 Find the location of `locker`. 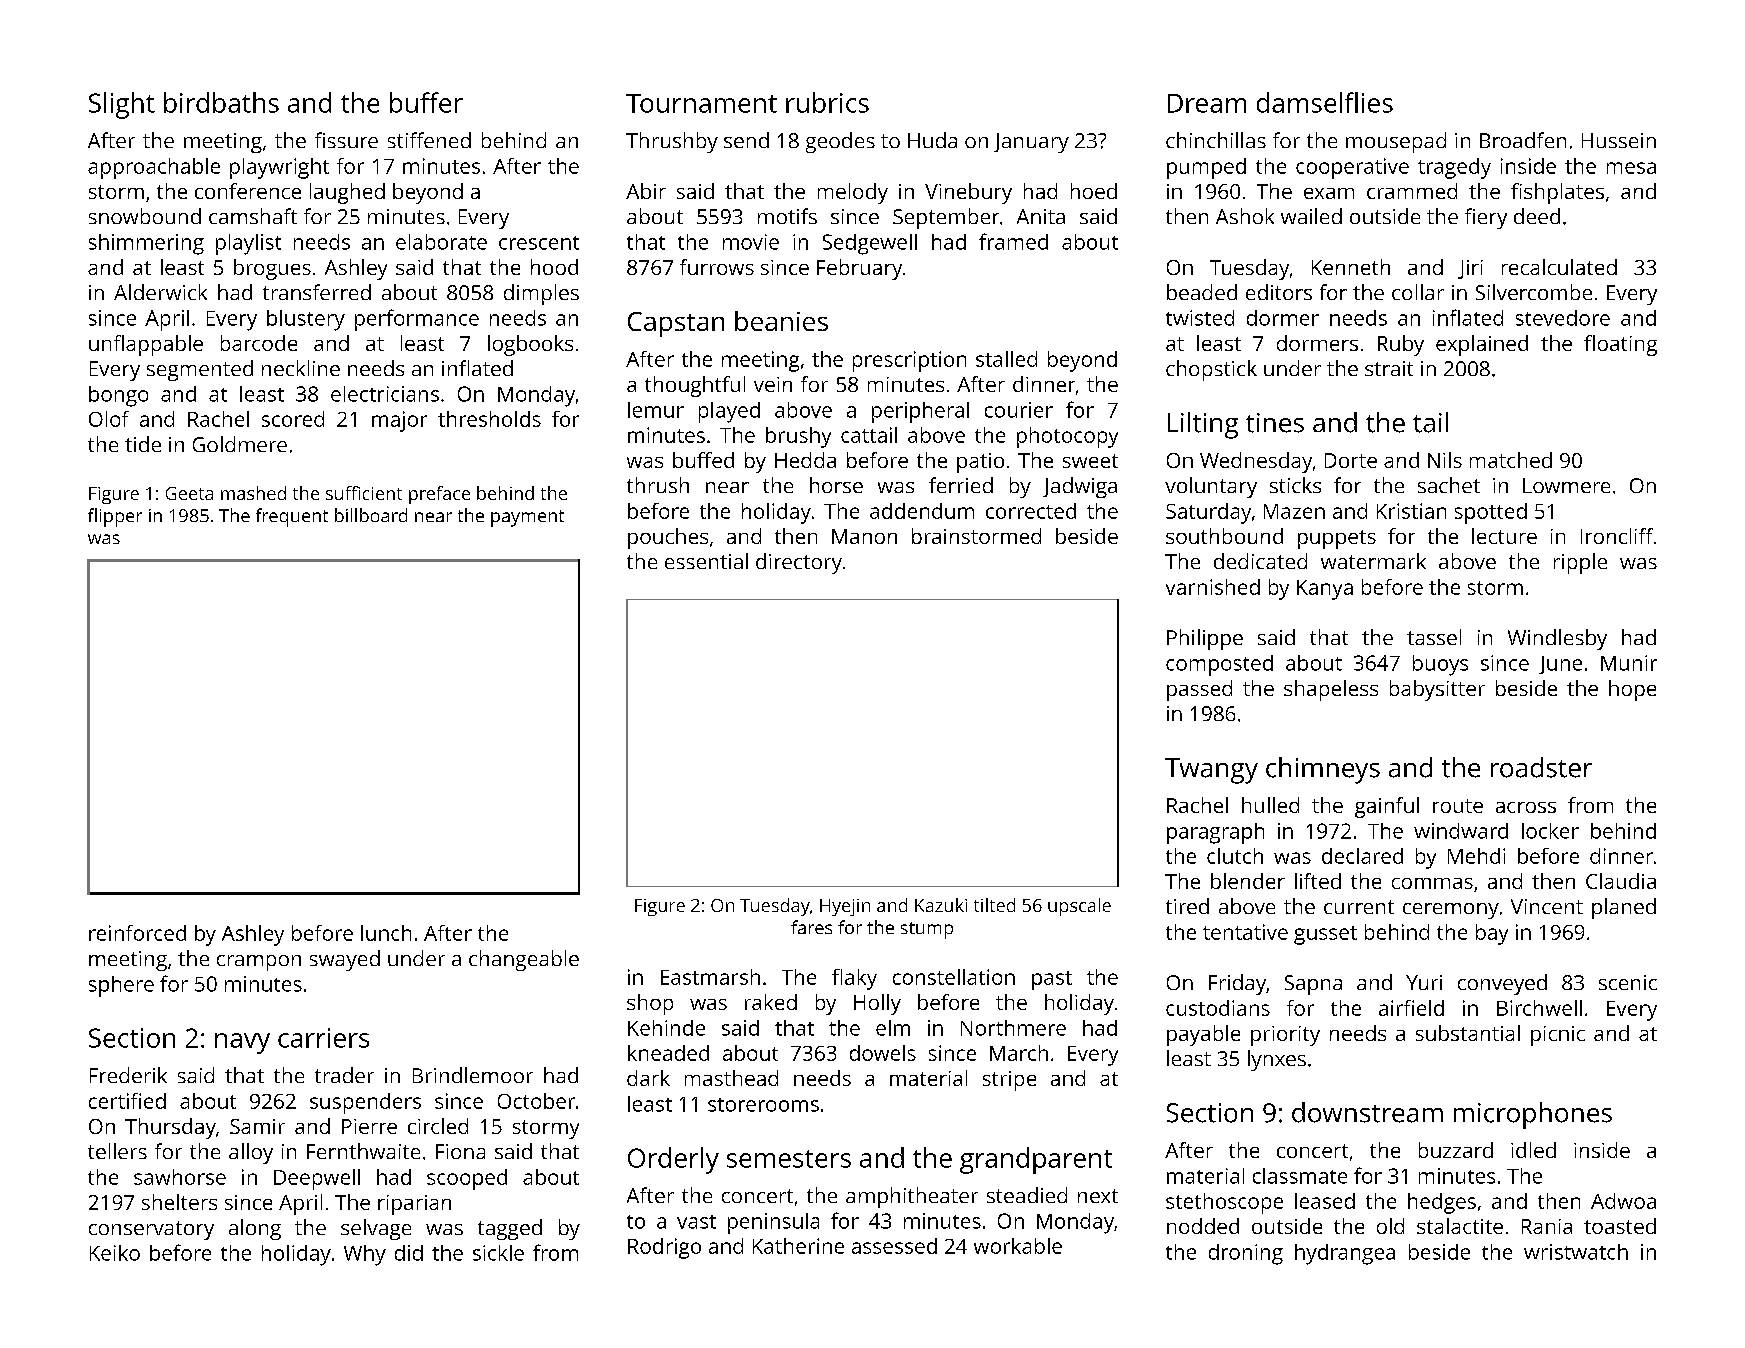

locker is located at coordinates (1550, 831).
